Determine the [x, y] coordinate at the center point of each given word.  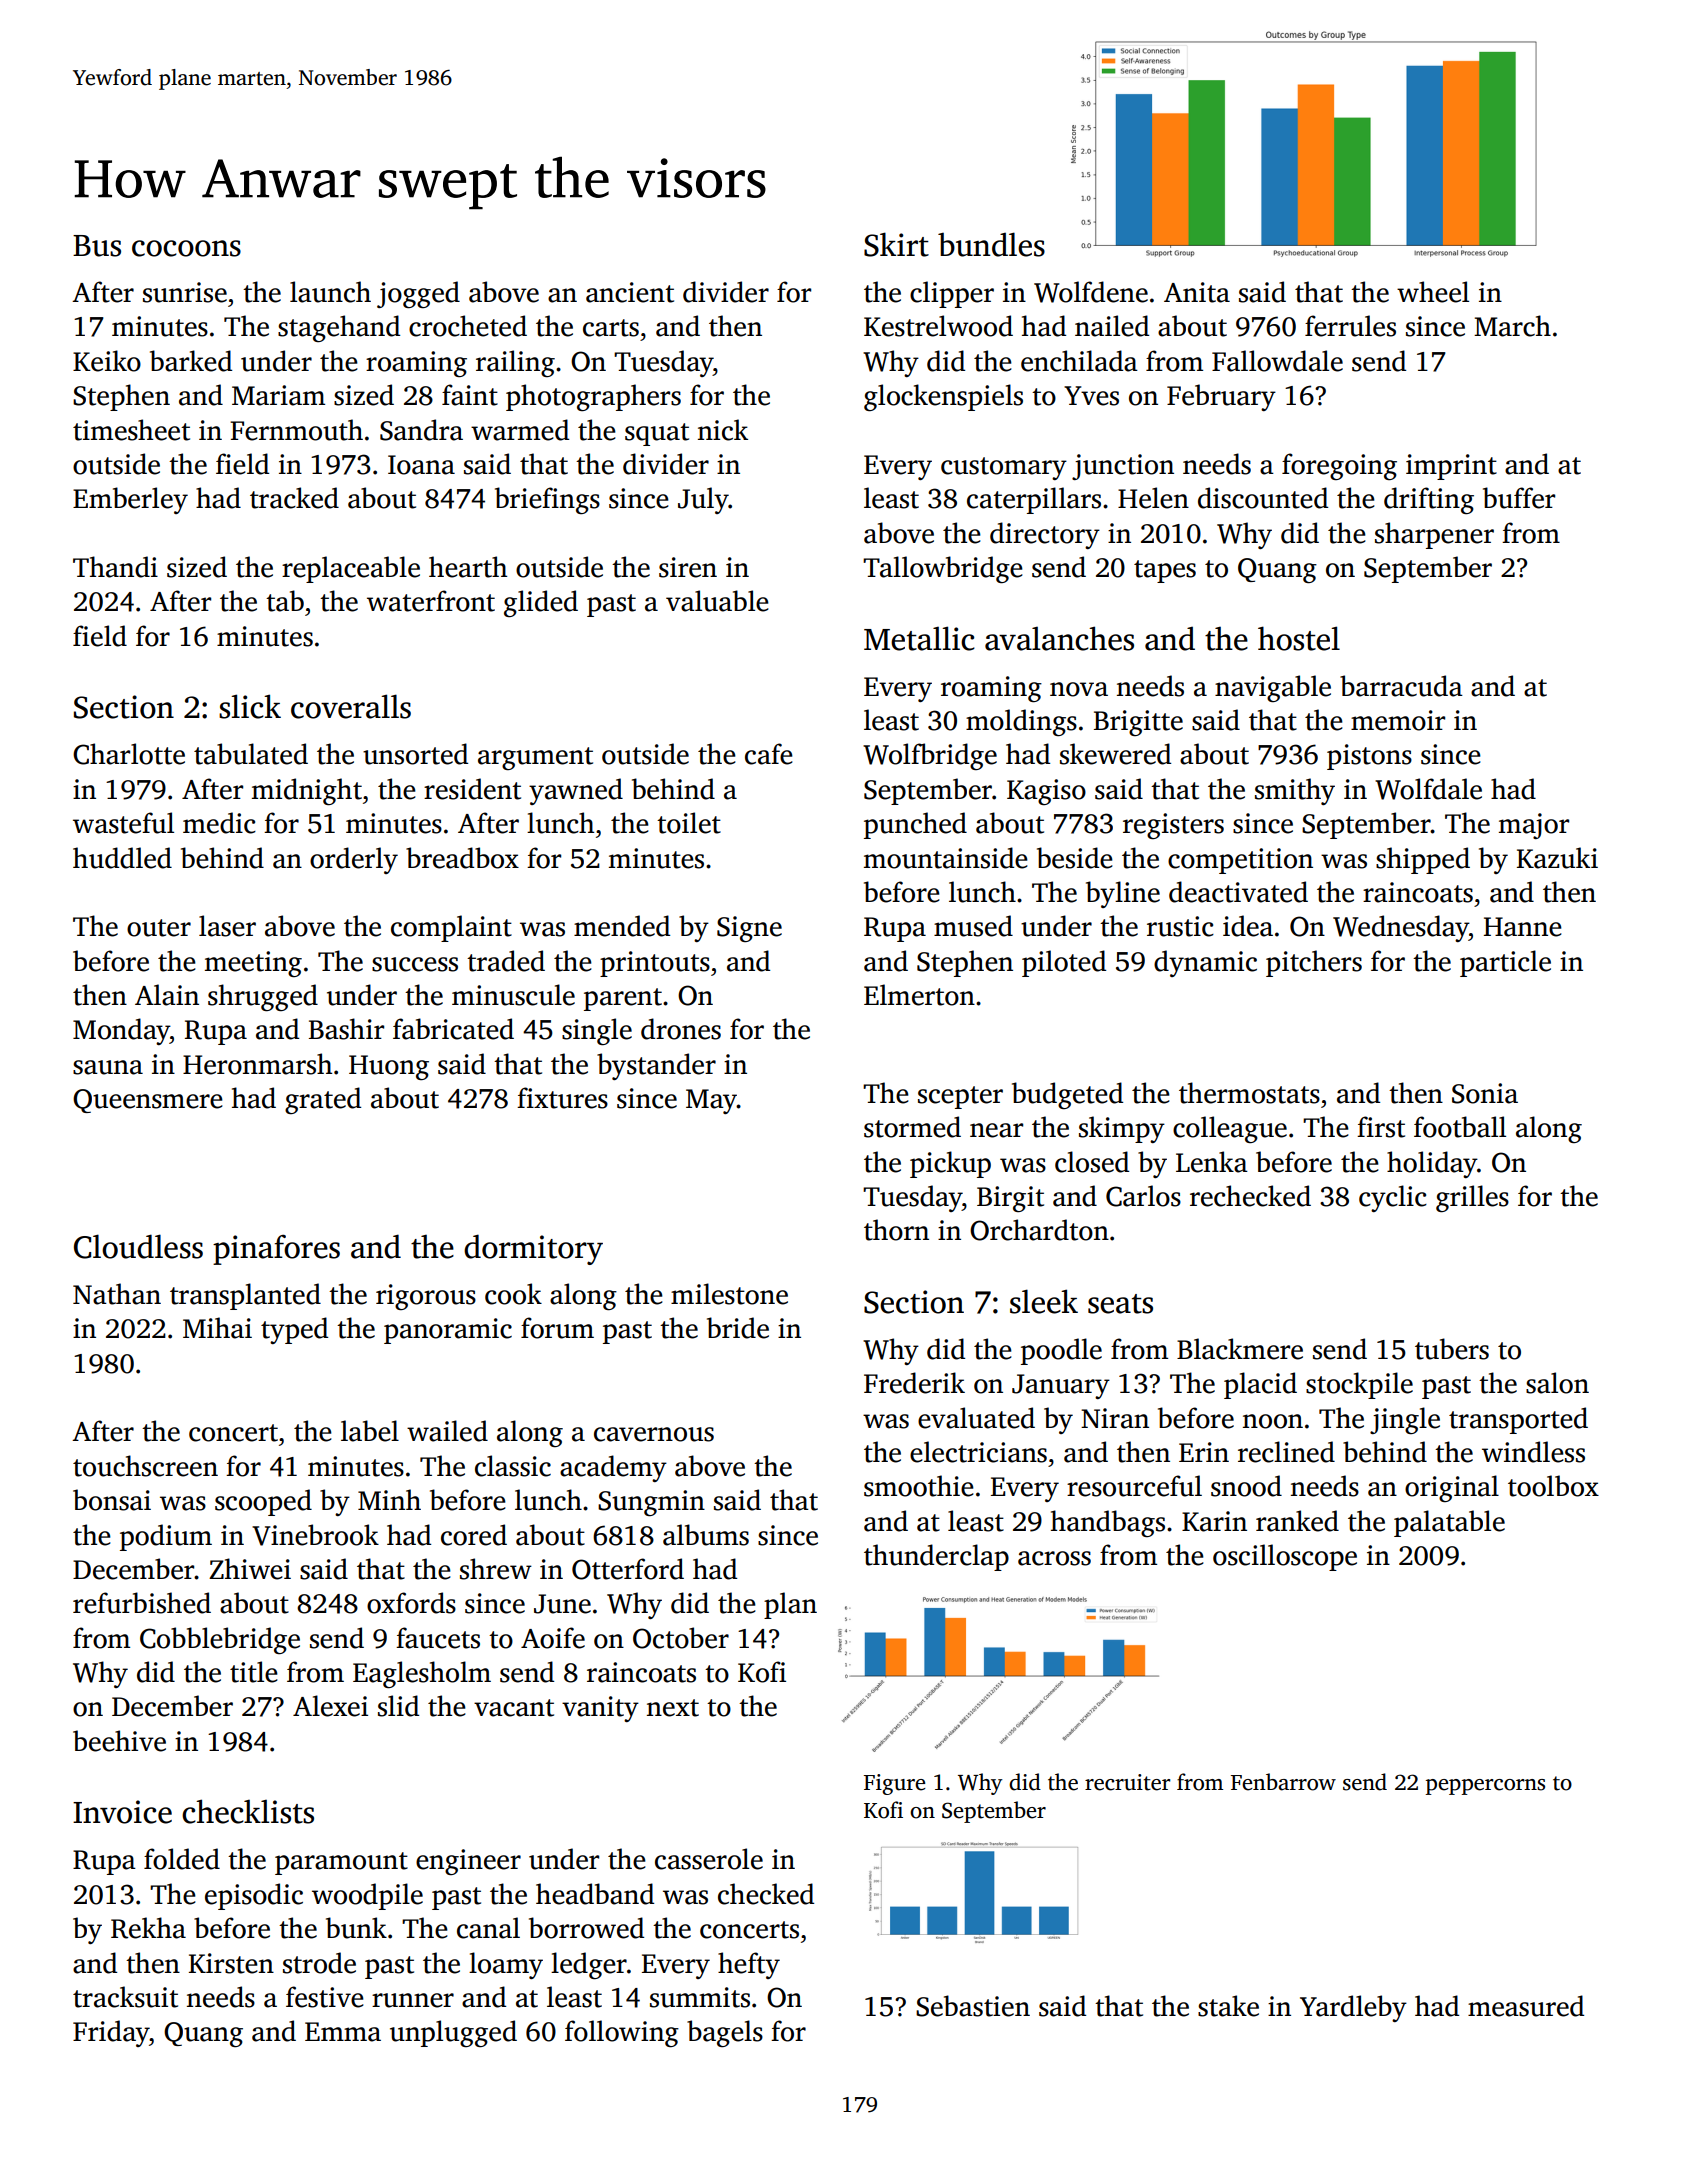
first [1381, 1127]
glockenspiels [943, 397]
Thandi [115, 567]
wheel [1433, 292]
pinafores [276, 1249]
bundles [991, 244]
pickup [950, 1164]
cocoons [186, 248]
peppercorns [1485, 1787]
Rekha [148, 1928]
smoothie [919, 1486]
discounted [1263, 498]
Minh [389, 1499]
